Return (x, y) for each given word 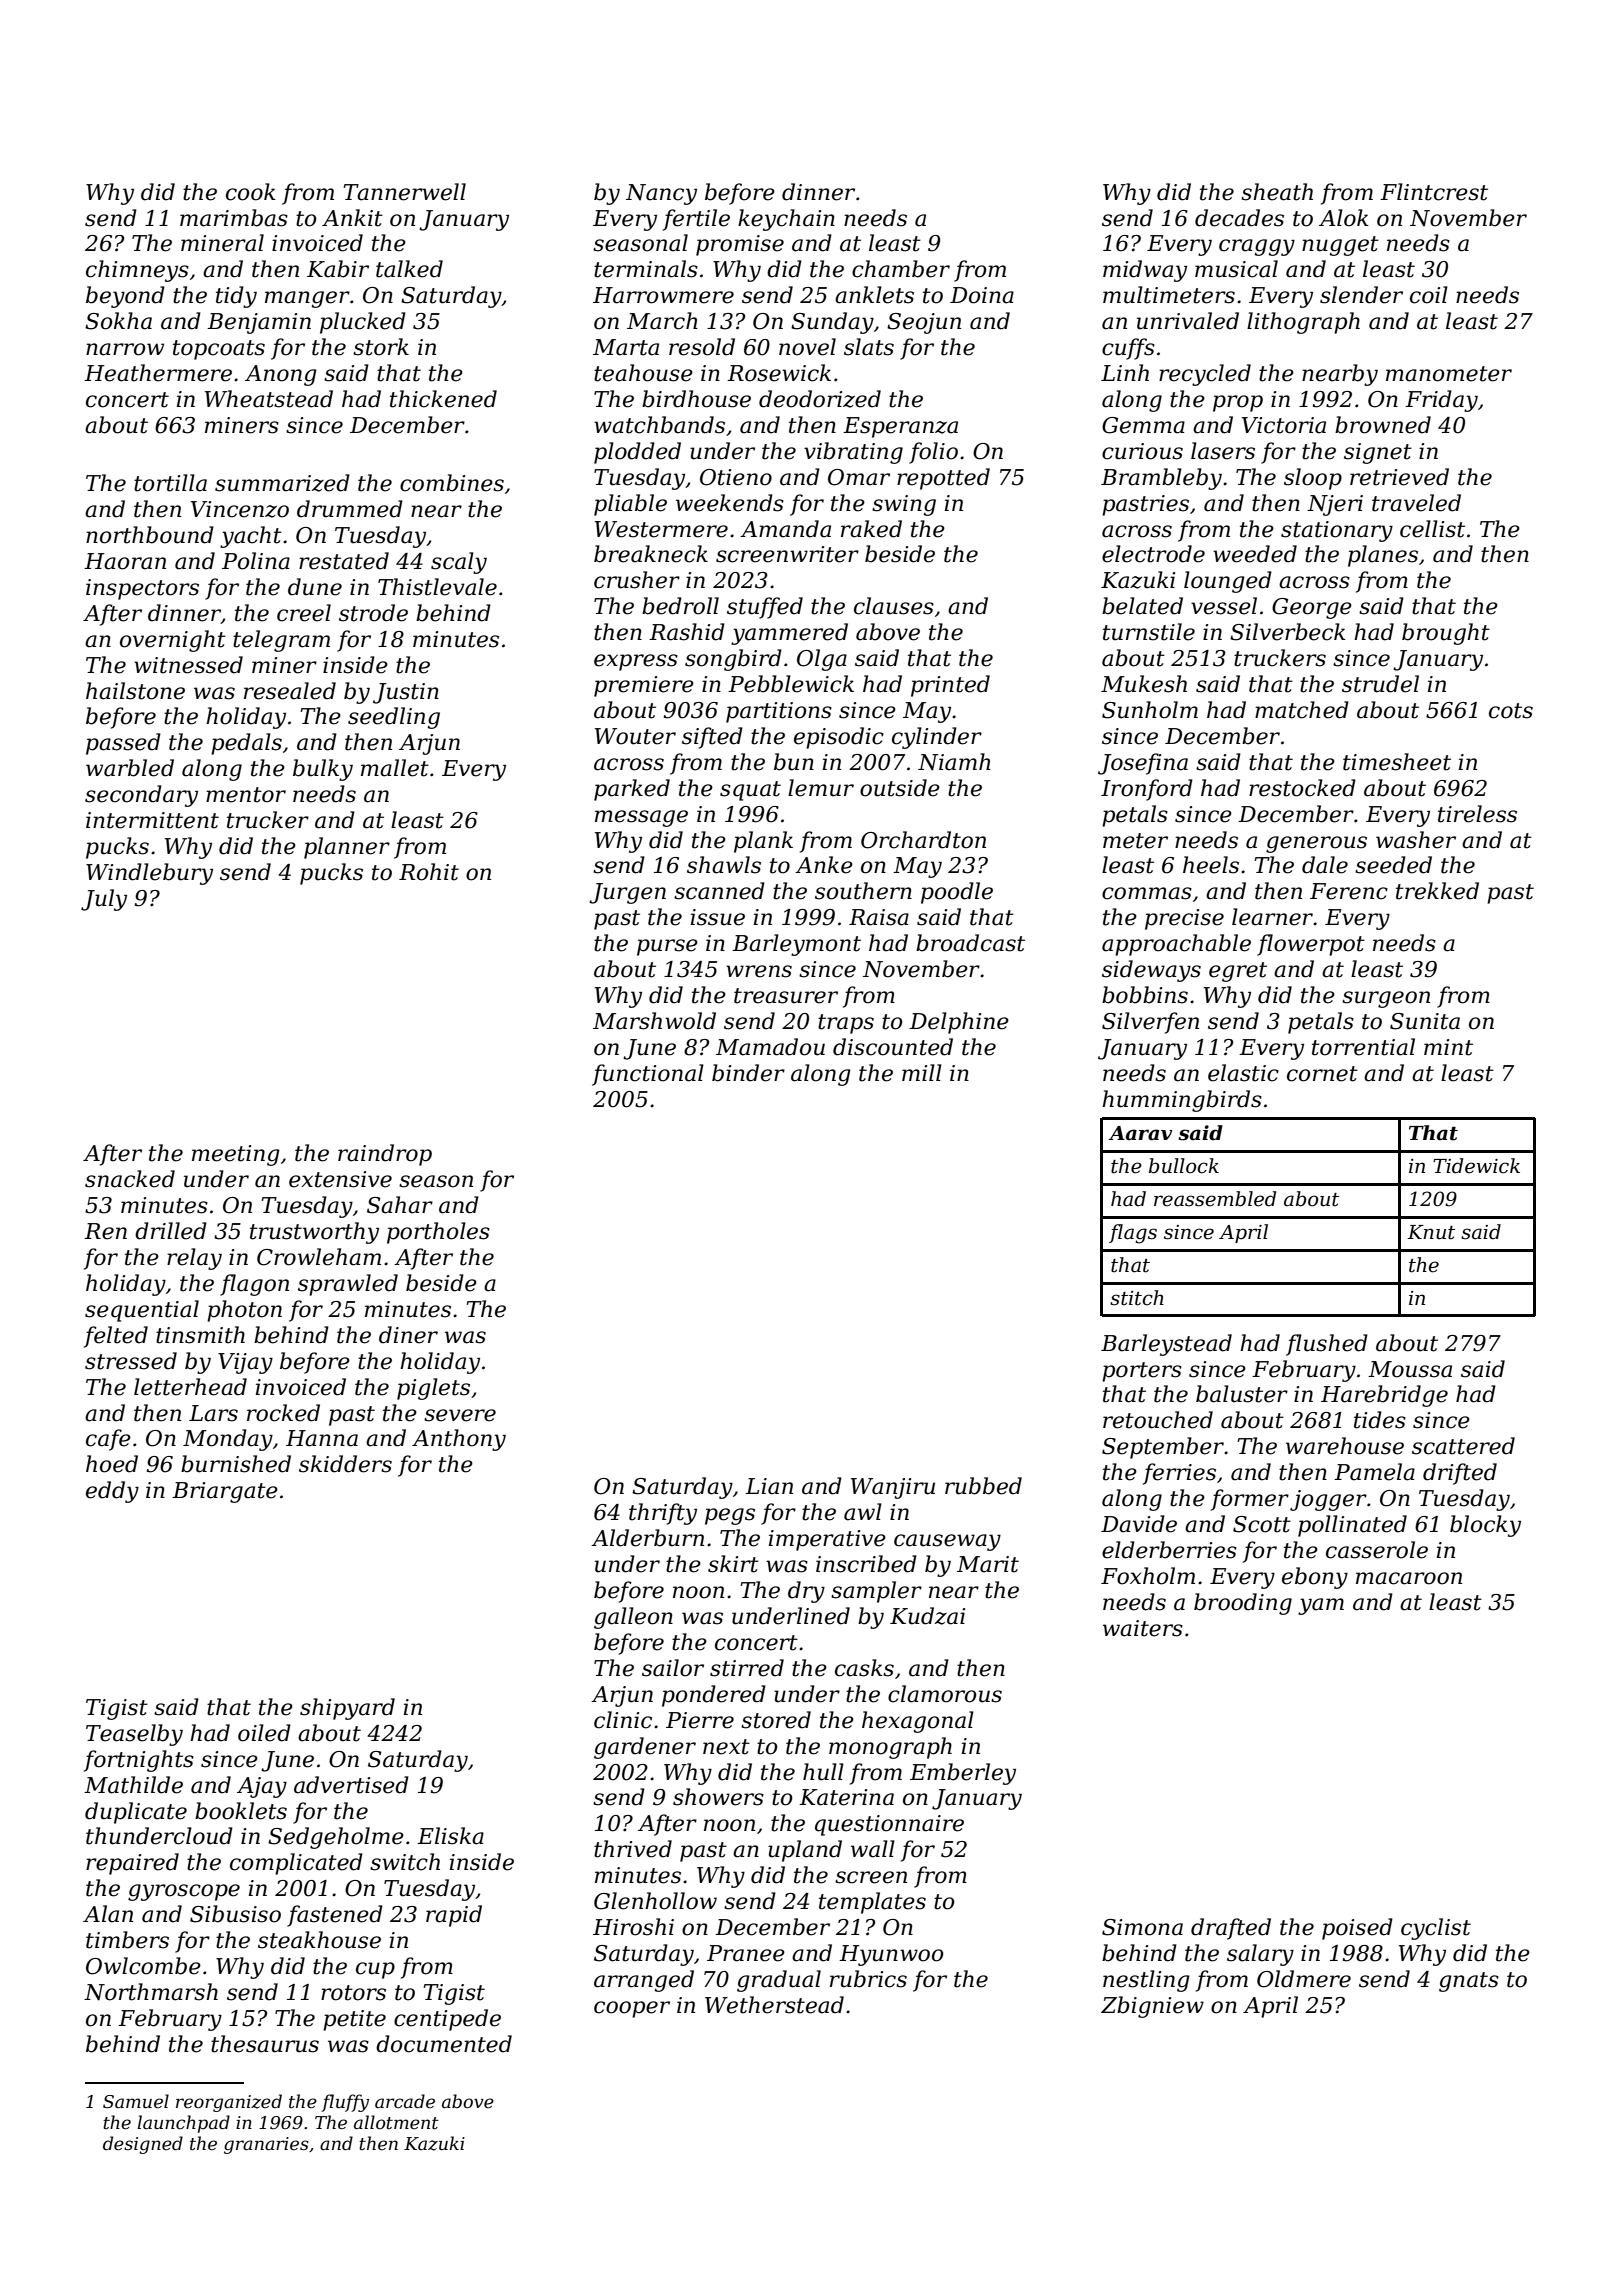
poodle (957, 893)
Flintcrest (1434, 192)
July (104, 900)
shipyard (347, 1709)
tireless (1477, 814)
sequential (142, 1311)
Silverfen (1150, 1023)
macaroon (1409, 1578)
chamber (901, 269)
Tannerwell (404, 192)
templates (872, 1903)
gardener (645, 1748)
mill (922, 1072)
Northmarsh (151, 1992)
